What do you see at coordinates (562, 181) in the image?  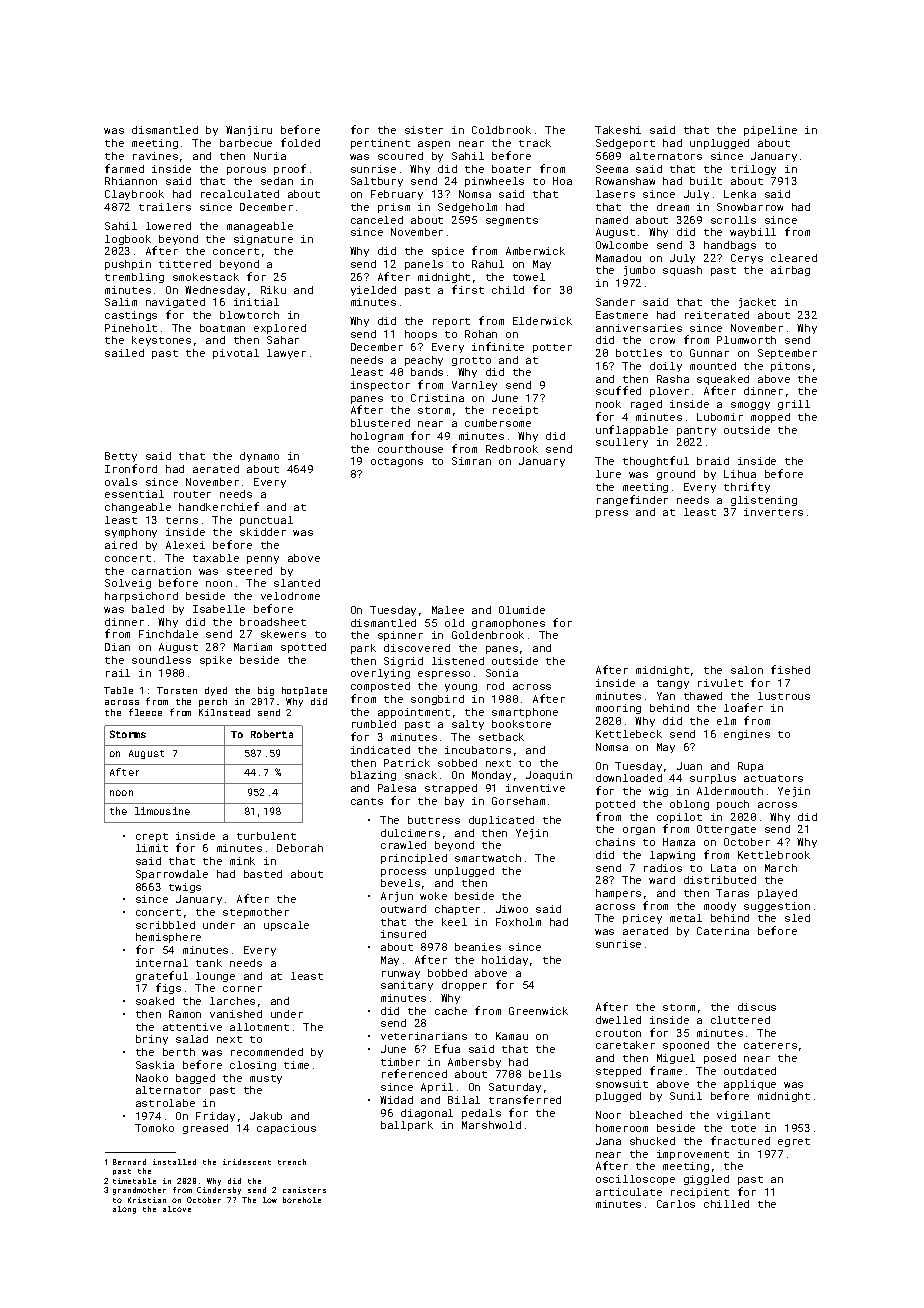 I see `Hoa` at bounding box center [562, 181].
